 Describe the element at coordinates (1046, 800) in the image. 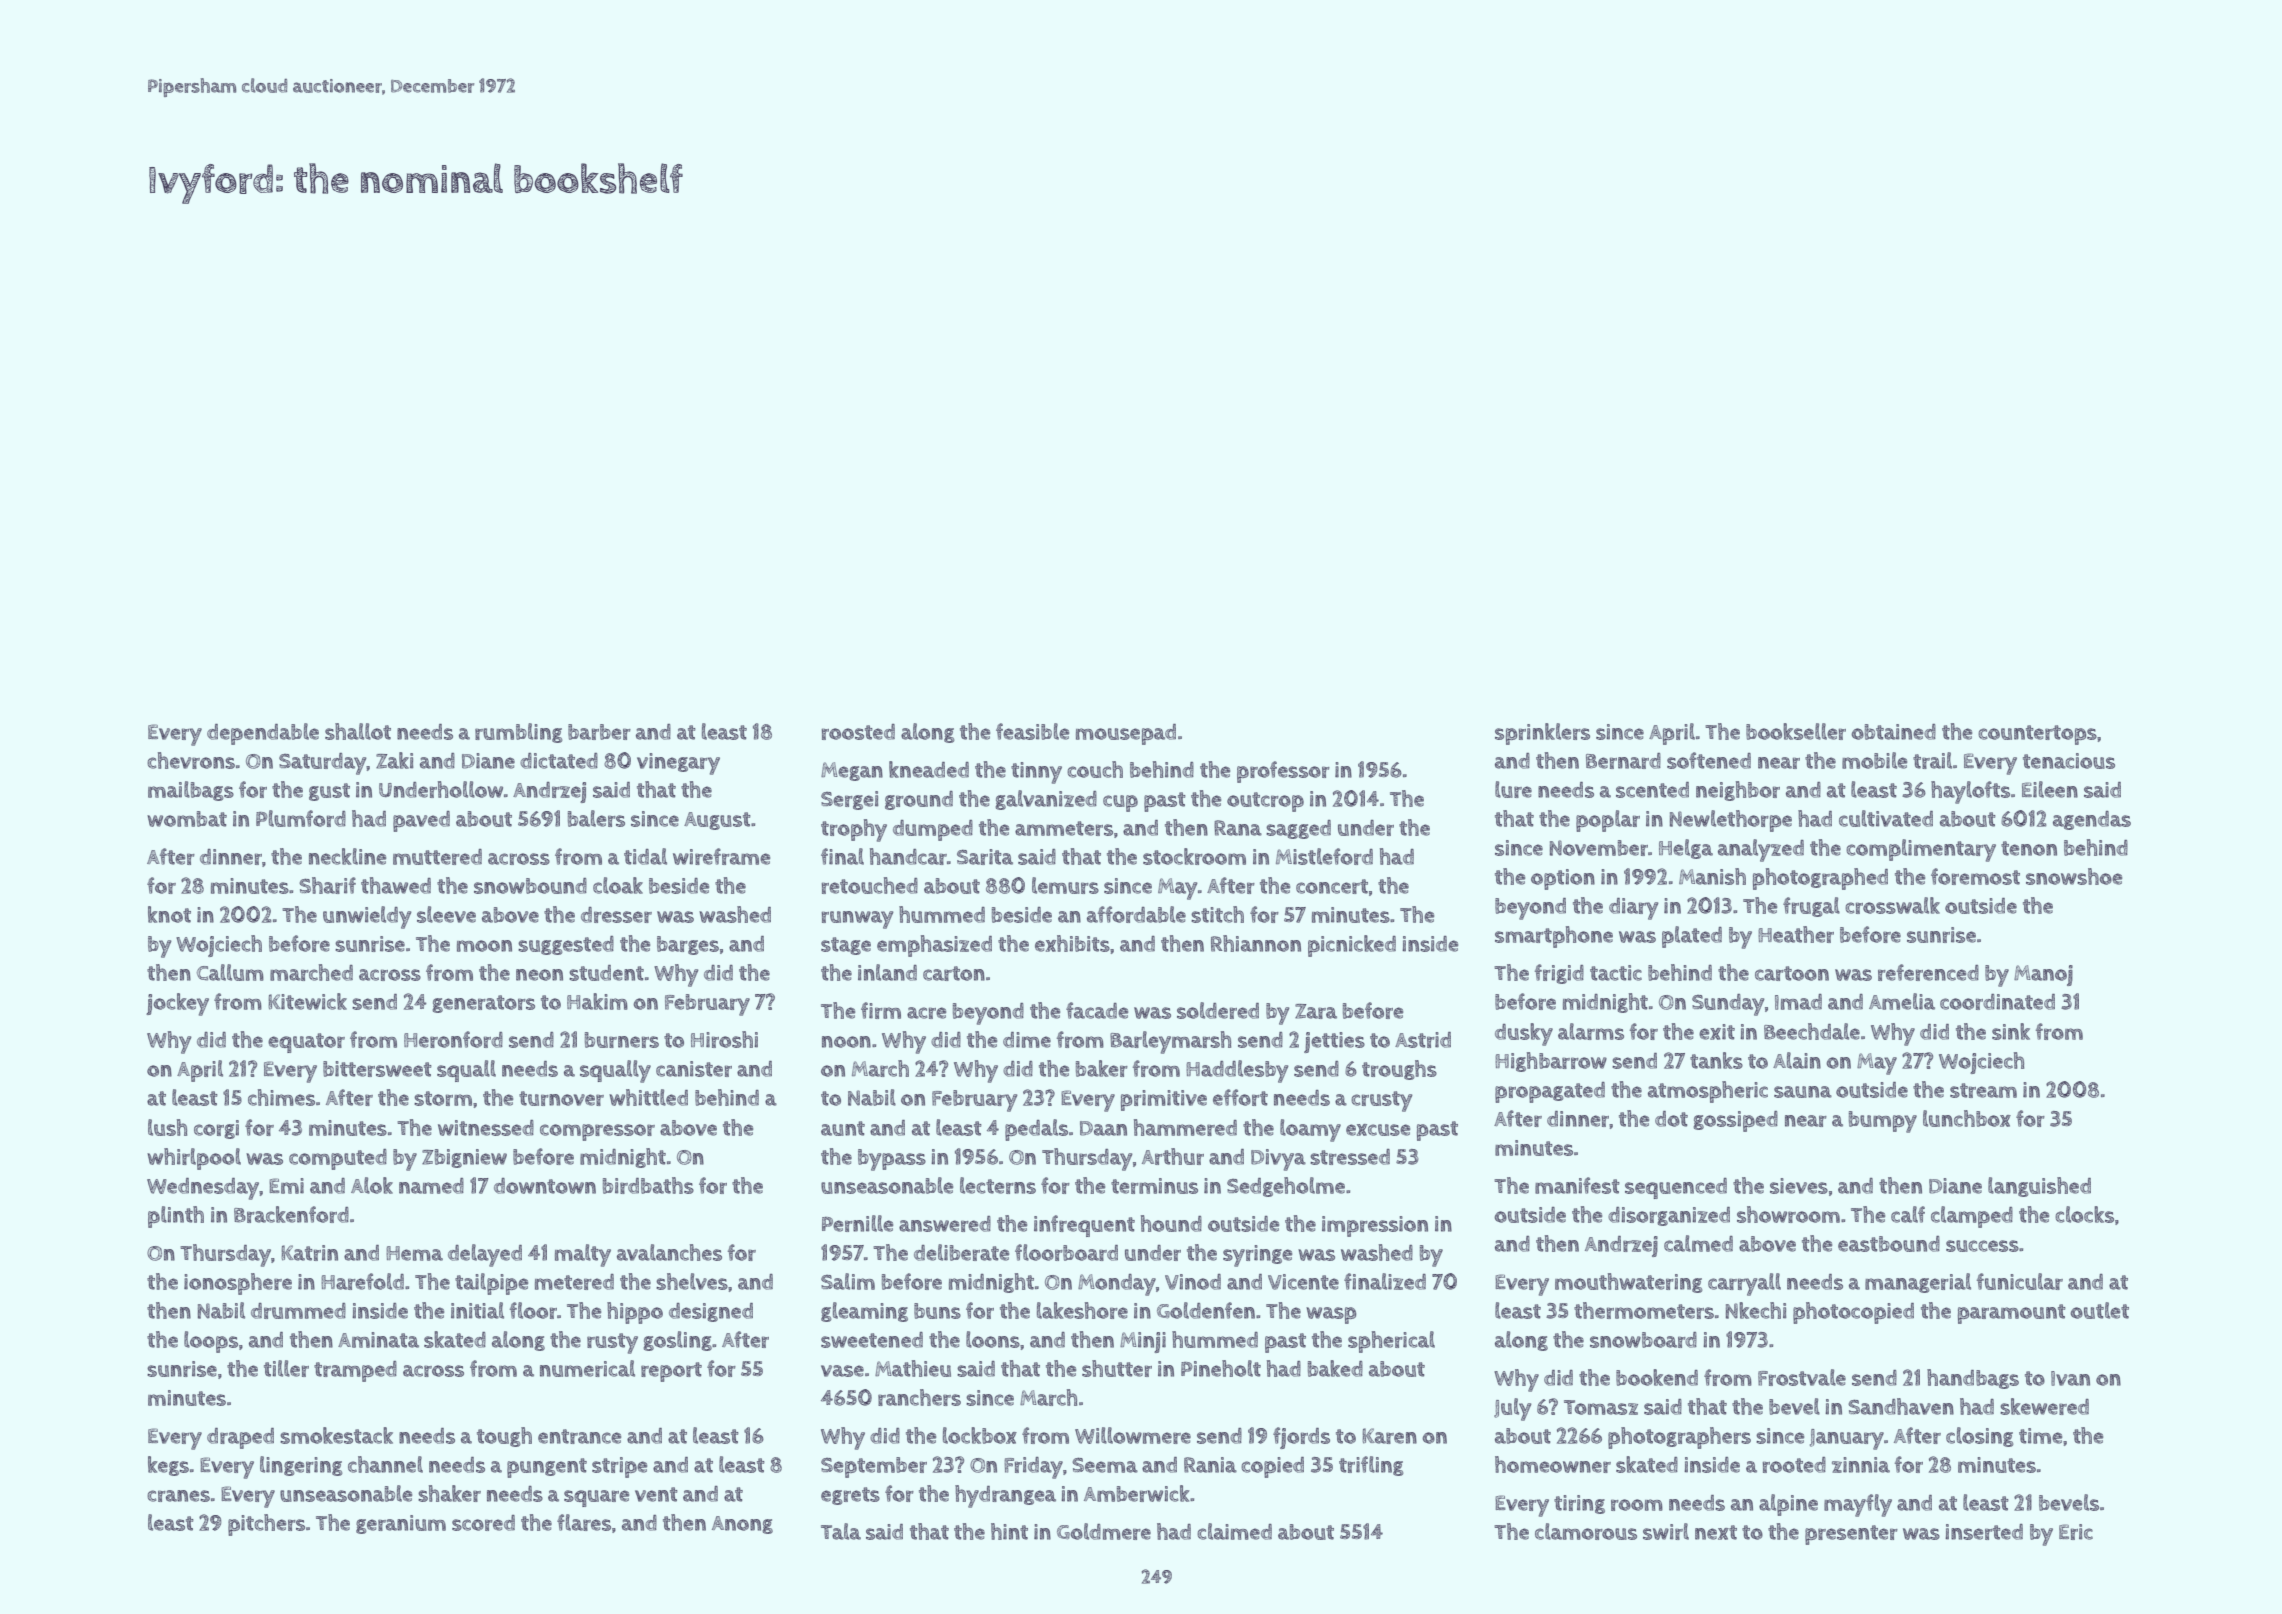

I see `galvanized` at that location.
